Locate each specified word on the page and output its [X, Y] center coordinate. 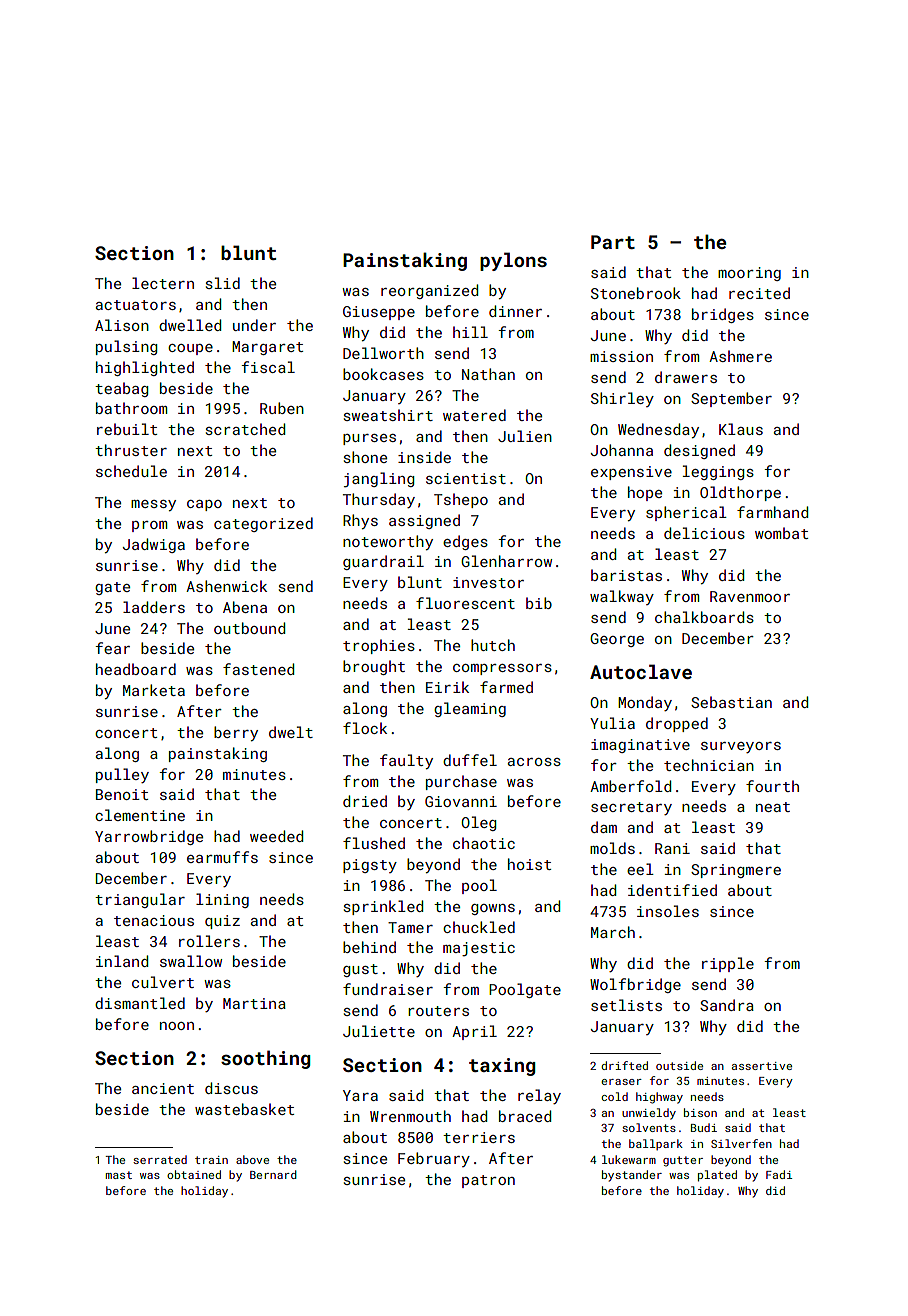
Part [613, 242]
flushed [374, 843]
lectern [163, 283]
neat [773, 807]
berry [236, 733]
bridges [723, 315]
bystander [632, 1176]
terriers [479, 1137]
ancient [163, 1088]
